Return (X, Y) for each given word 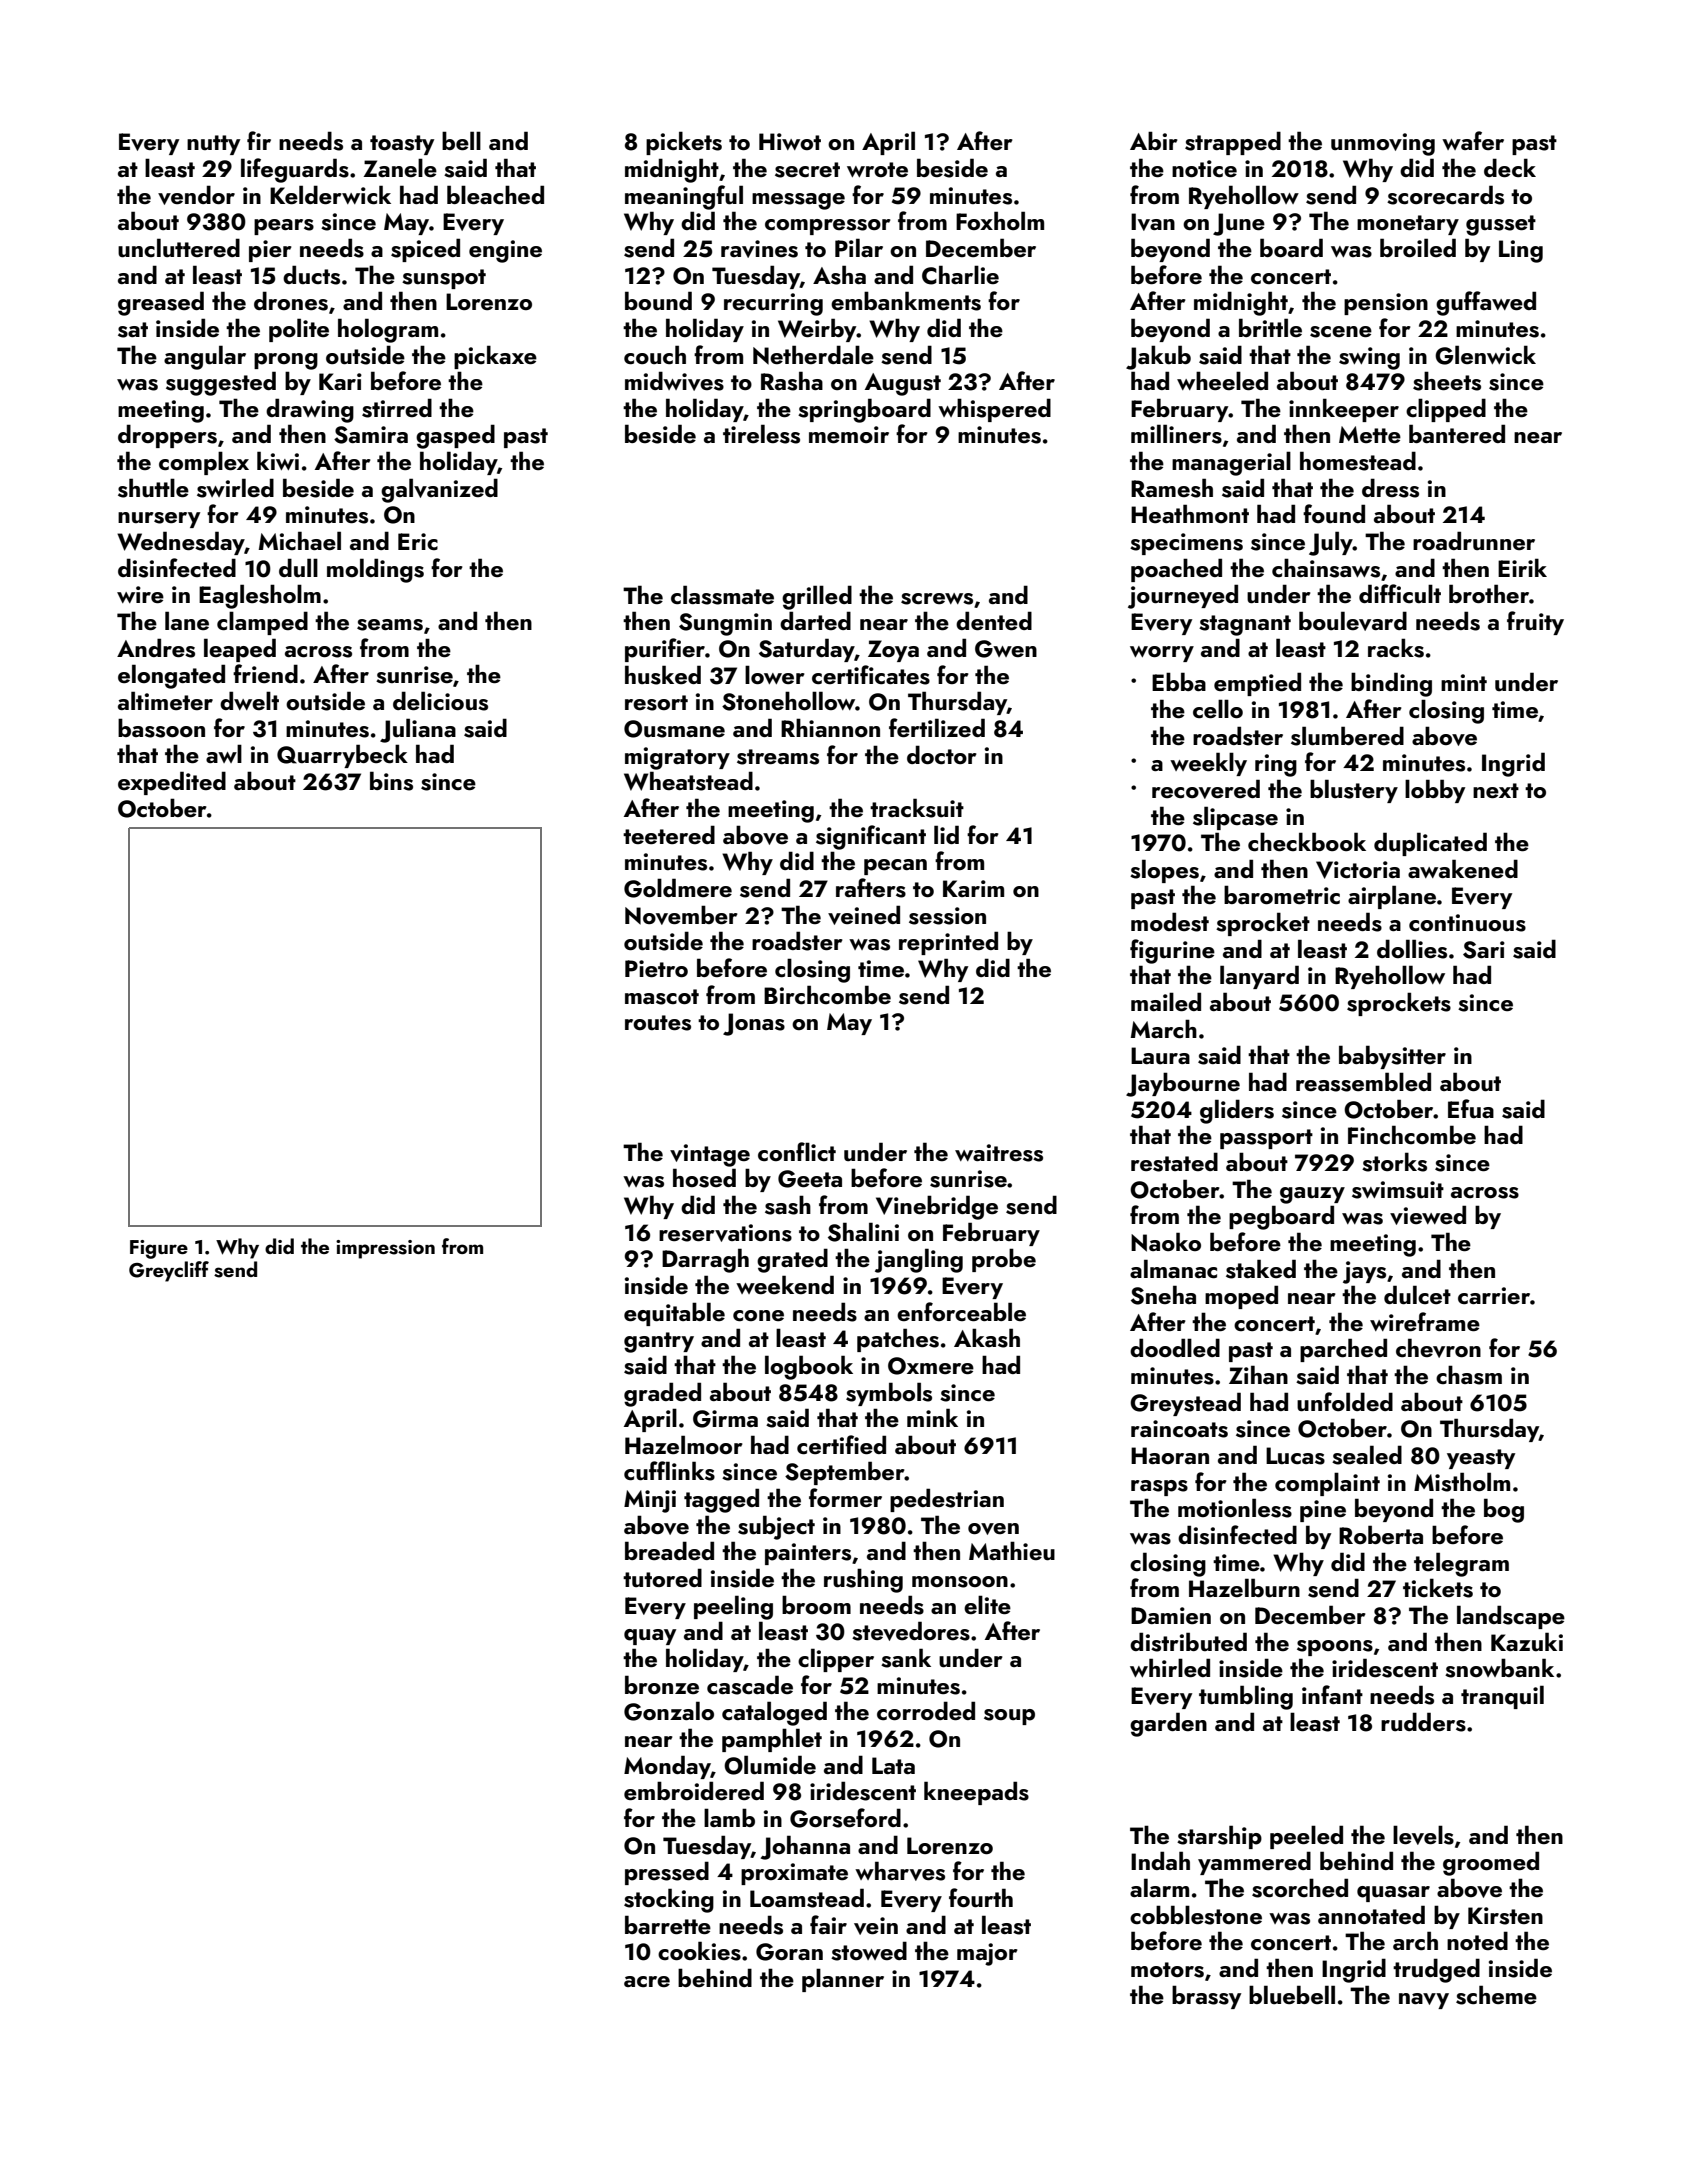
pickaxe (495, 357)
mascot (662, 997)
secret (807, 170)
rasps (1159, 1488)
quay (650, 1637)
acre (647, 1981)
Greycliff (169, 1271)
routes (658, 1023)
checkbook (1307, 841)
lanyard (1259, 977)
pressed (667, 1873)
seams (390, 625)
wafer (1473, 140)
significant (871, 837)
